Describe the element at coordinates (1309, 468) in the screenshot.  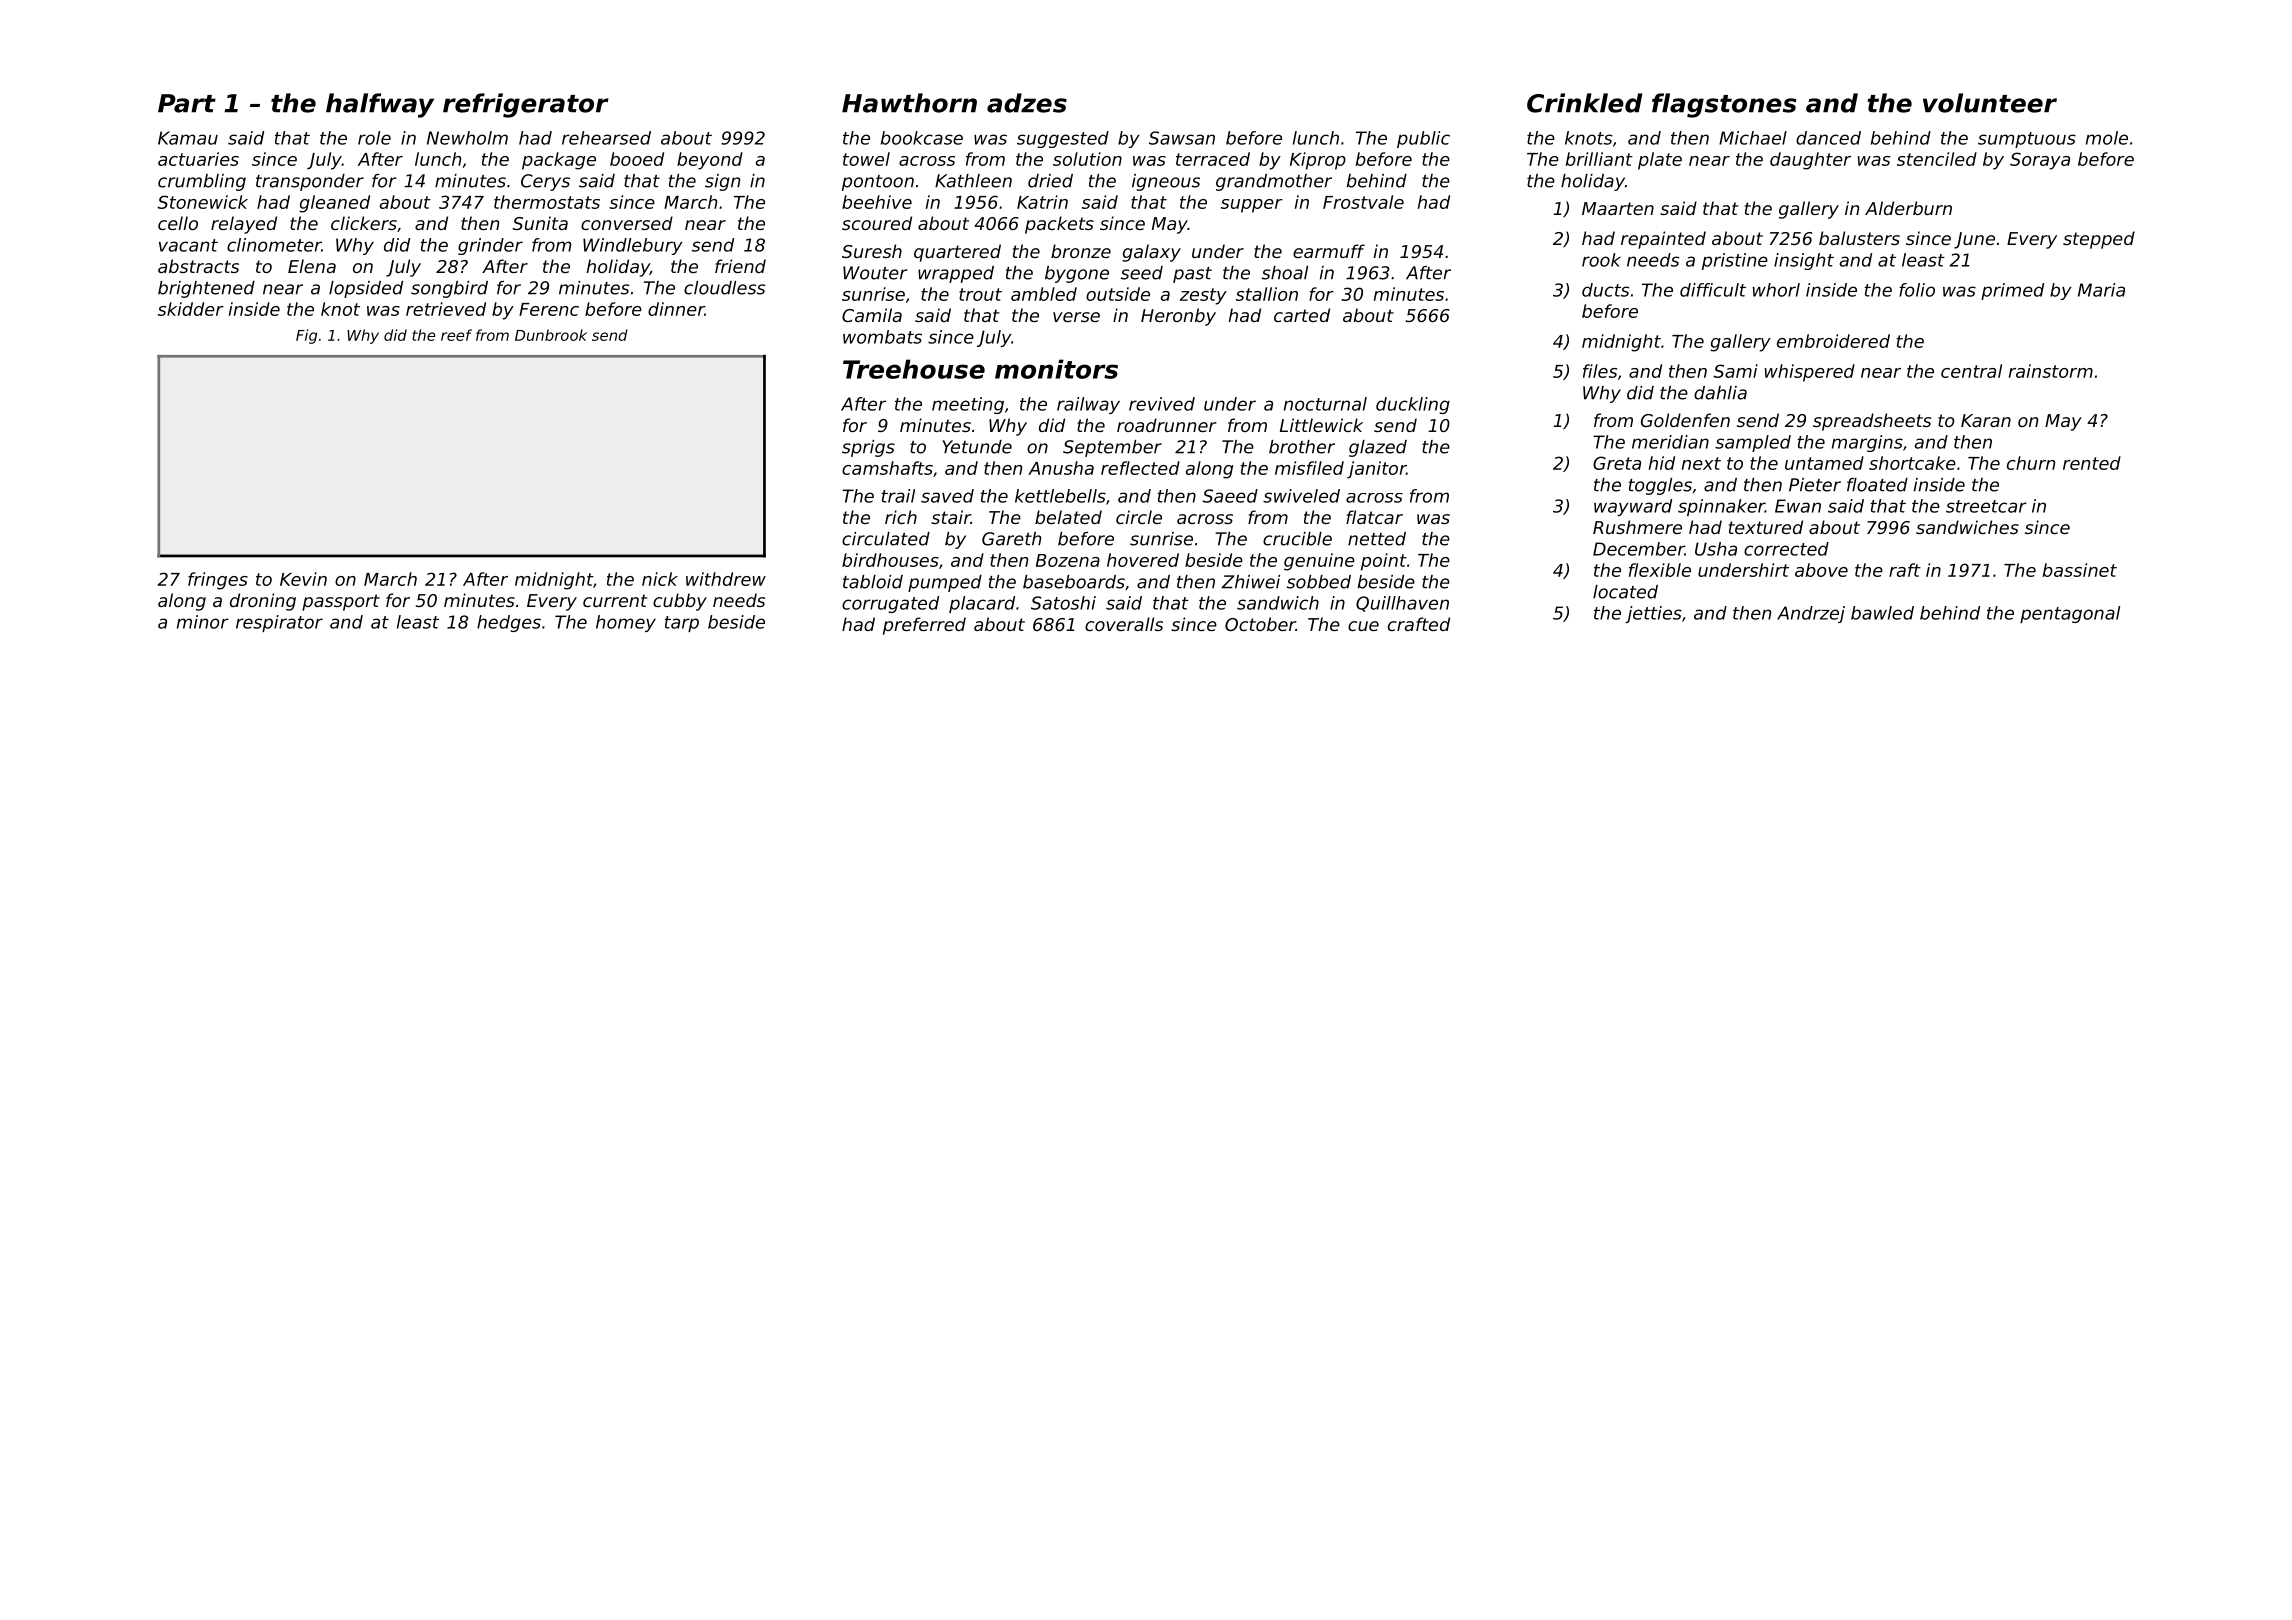
I see `misfiled` at that location.
